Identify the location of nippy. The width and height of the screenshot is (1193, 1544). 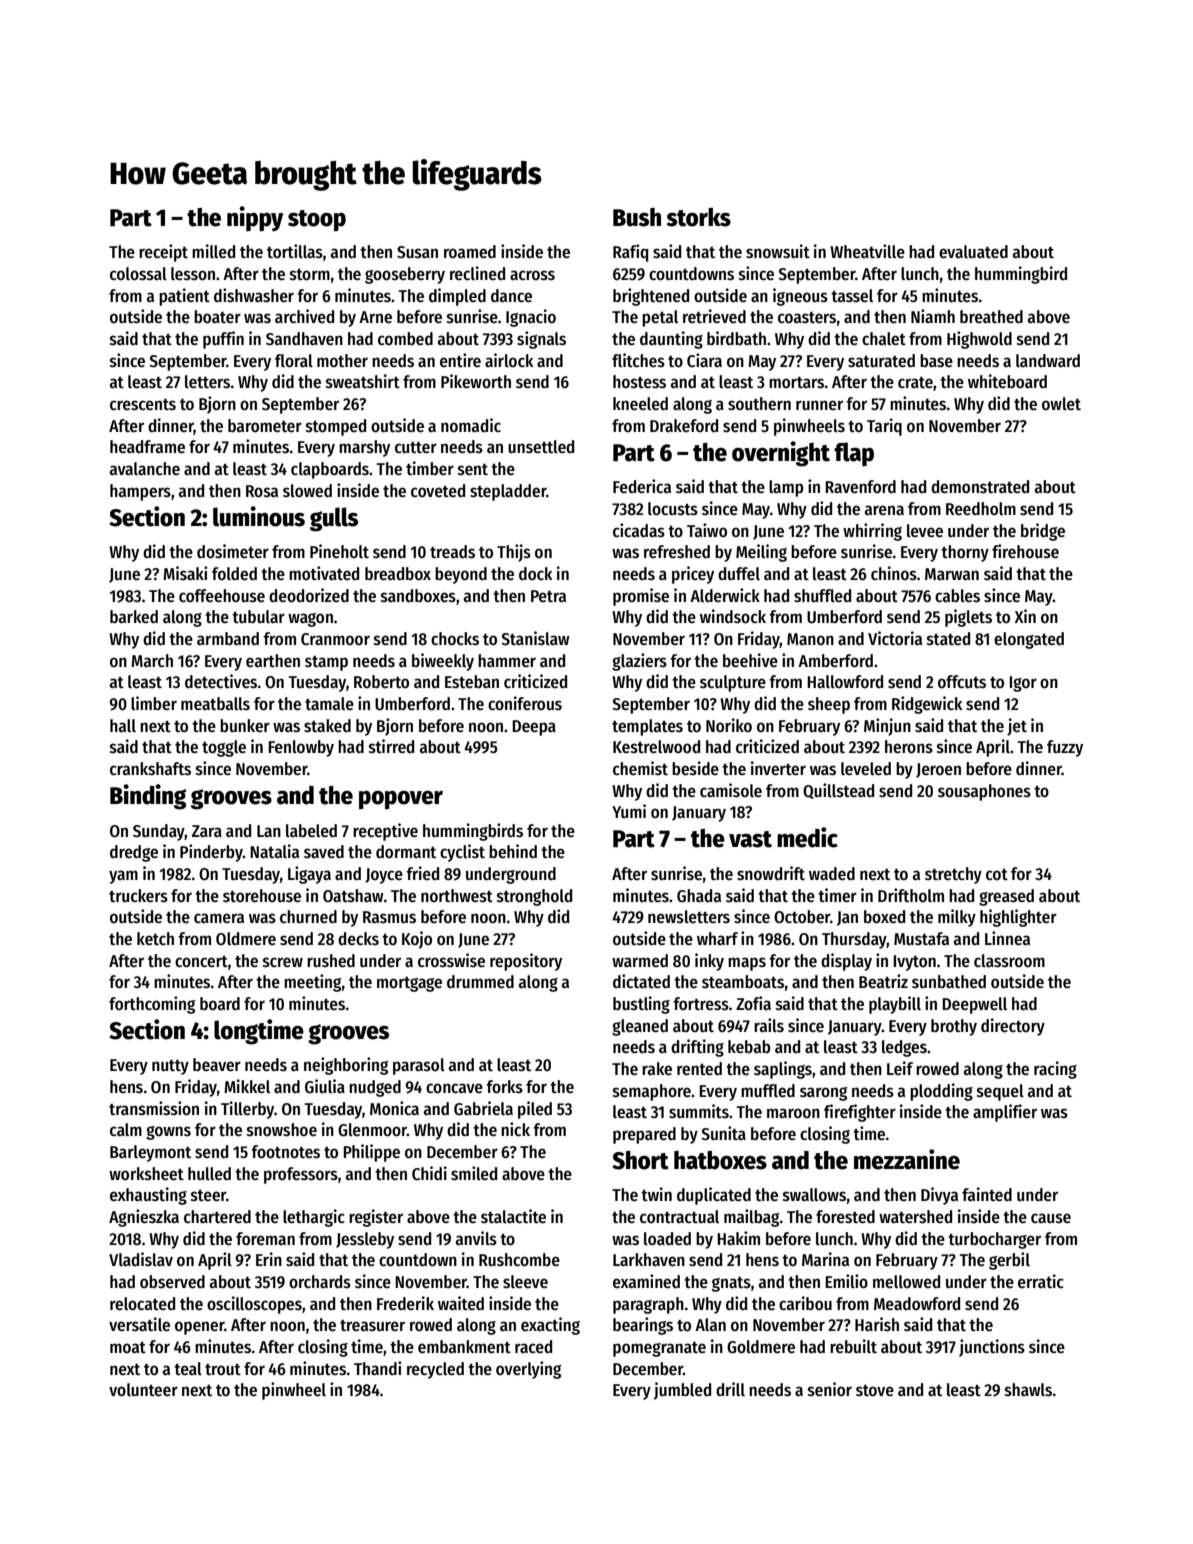
(255, 219).
